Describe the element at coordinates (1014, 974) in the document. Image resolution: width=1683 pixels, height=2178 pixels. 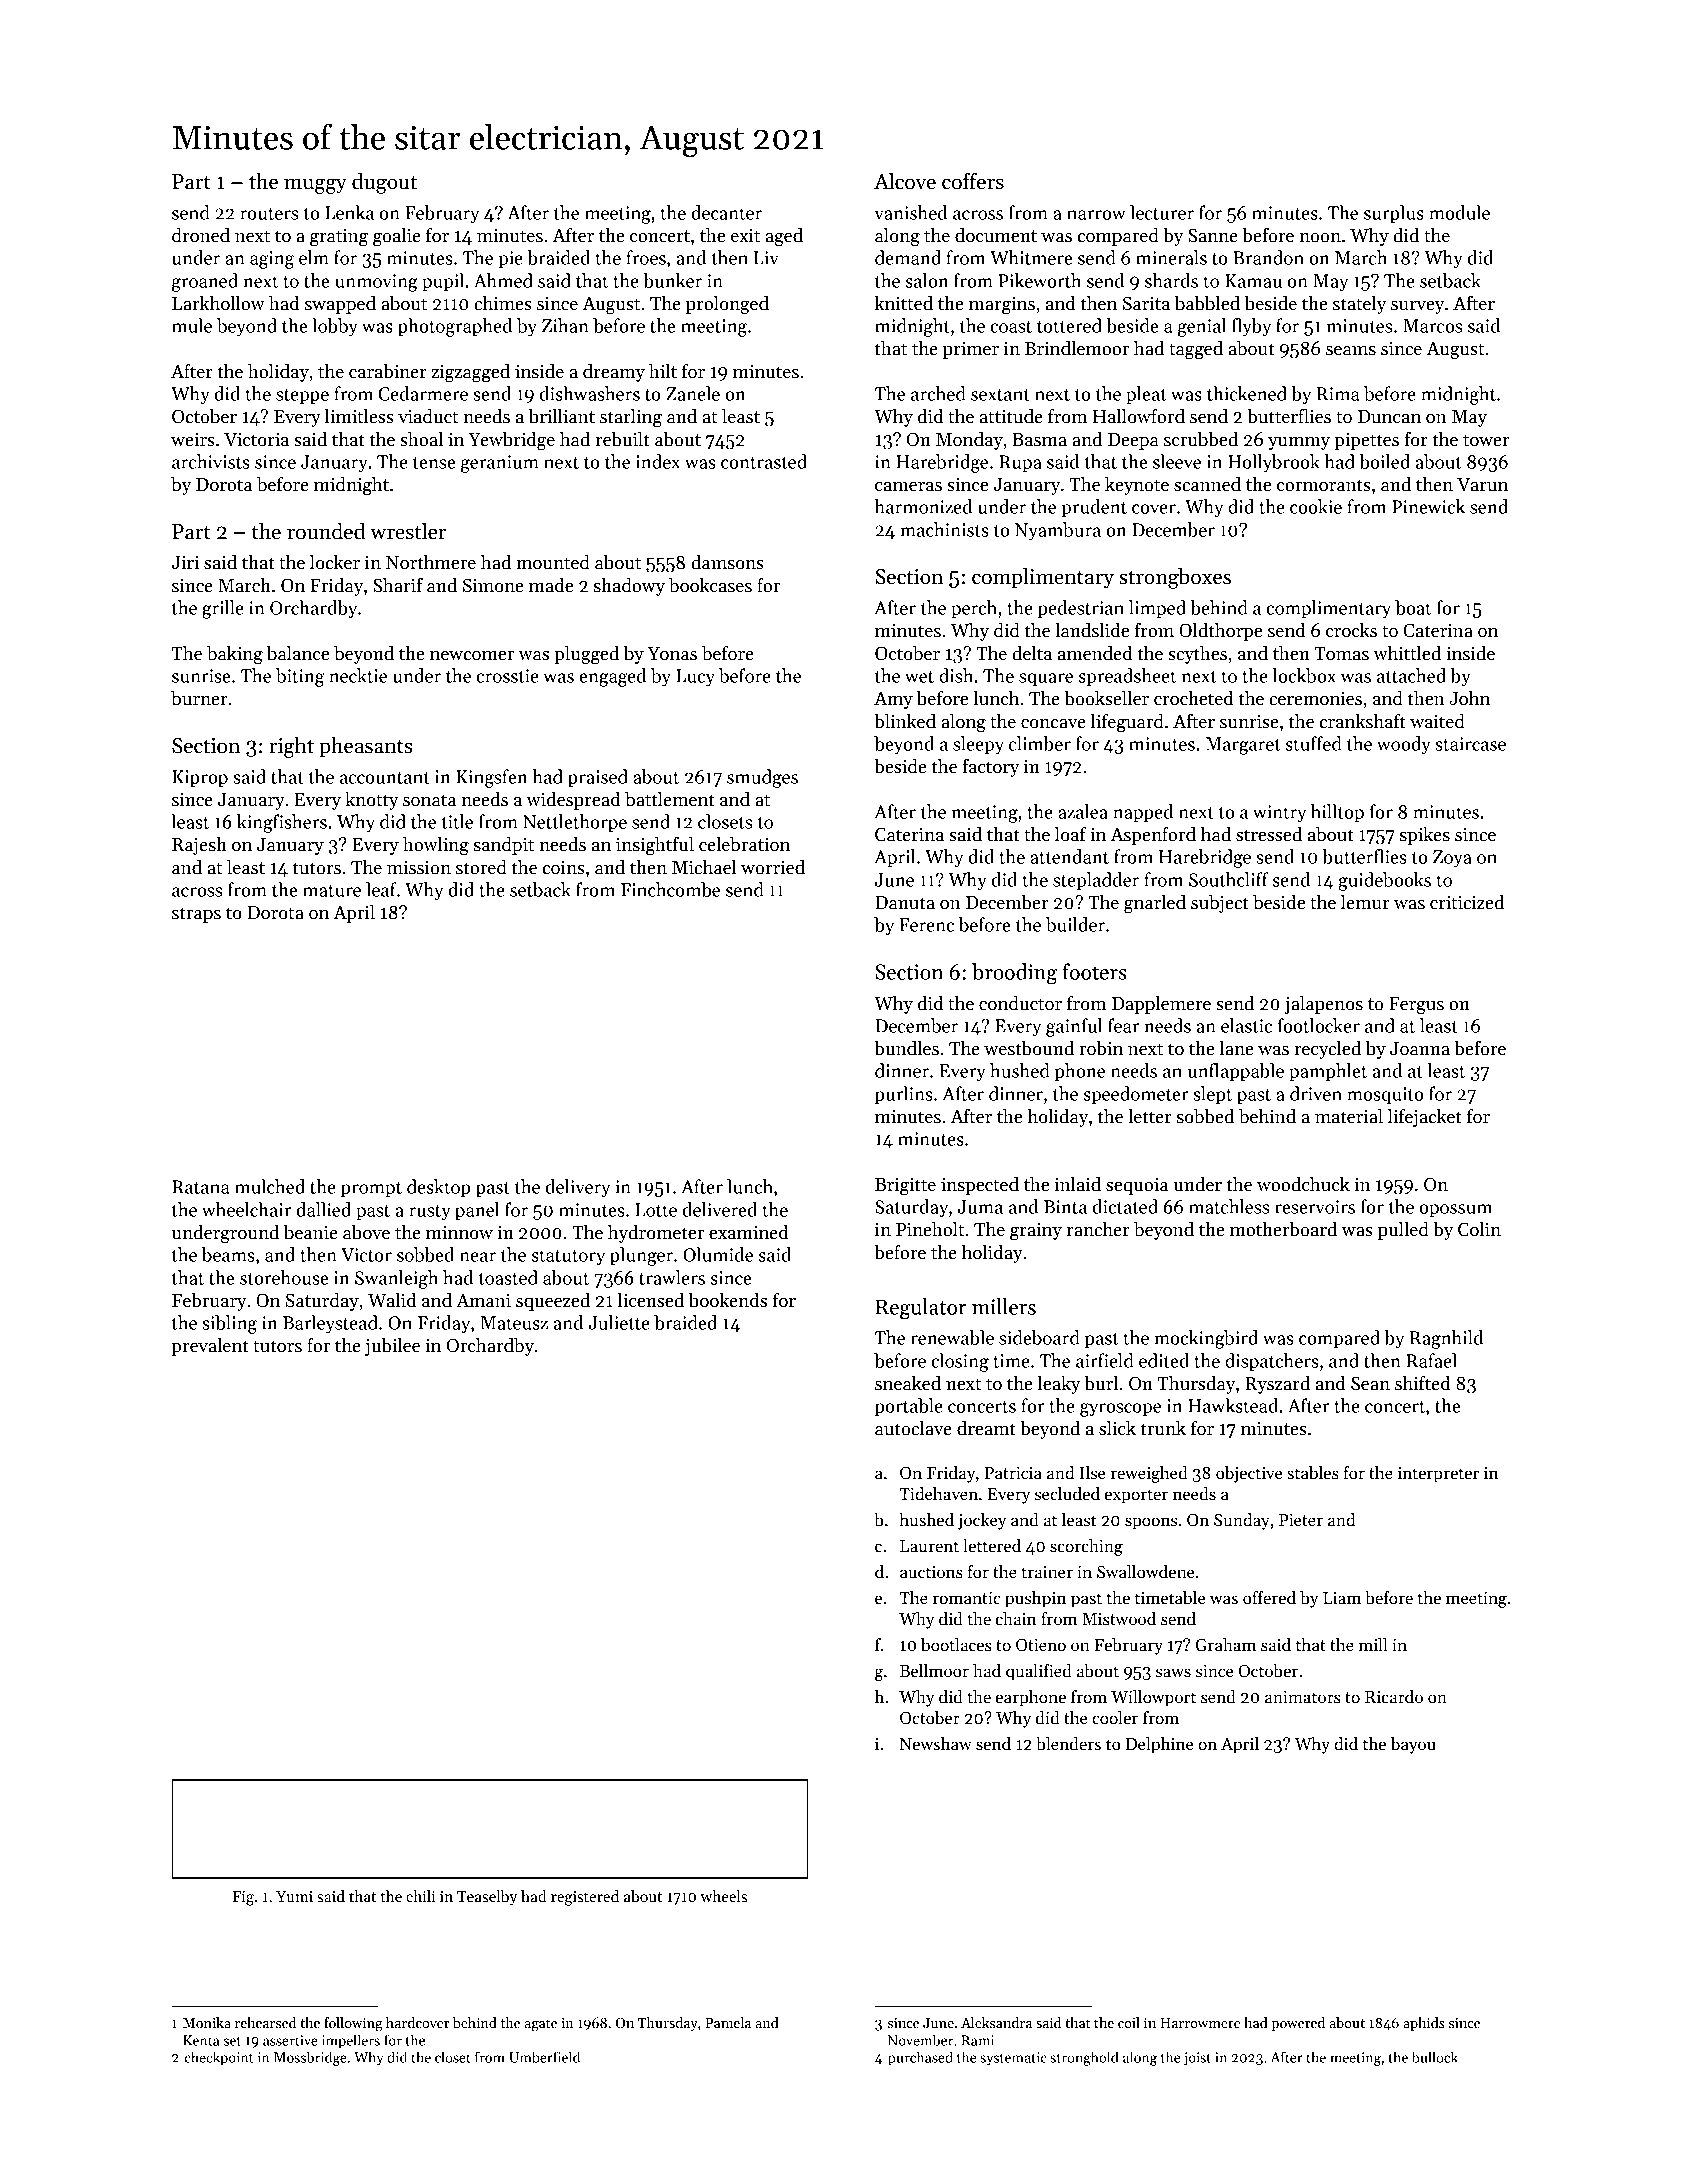
I see `brooding` at that location.
